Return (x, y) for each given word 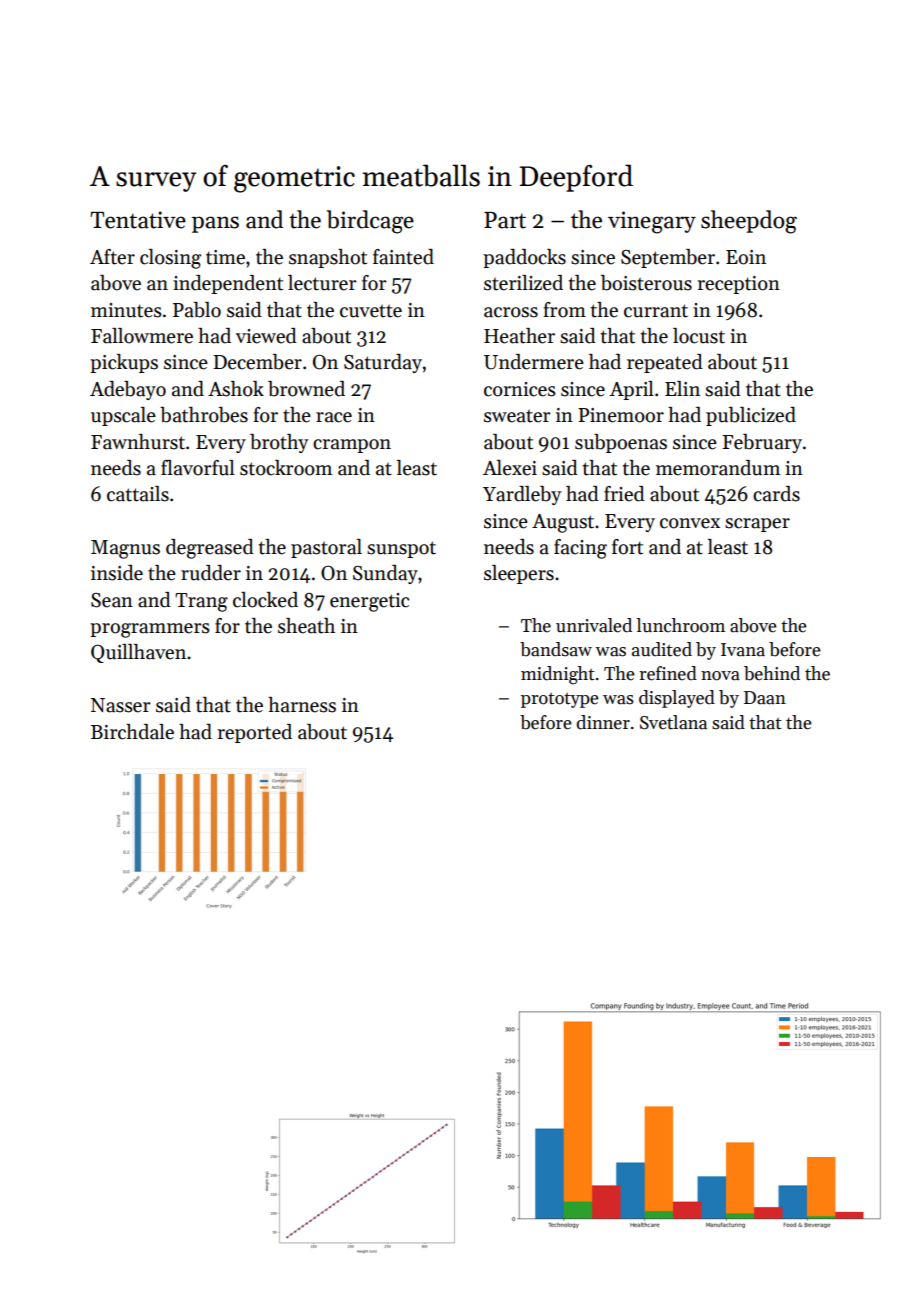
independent (228, 284)
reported (255, 733)
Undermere (534, 362)
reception (739, 285)
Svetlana (673, 722)
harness (302, 705)
